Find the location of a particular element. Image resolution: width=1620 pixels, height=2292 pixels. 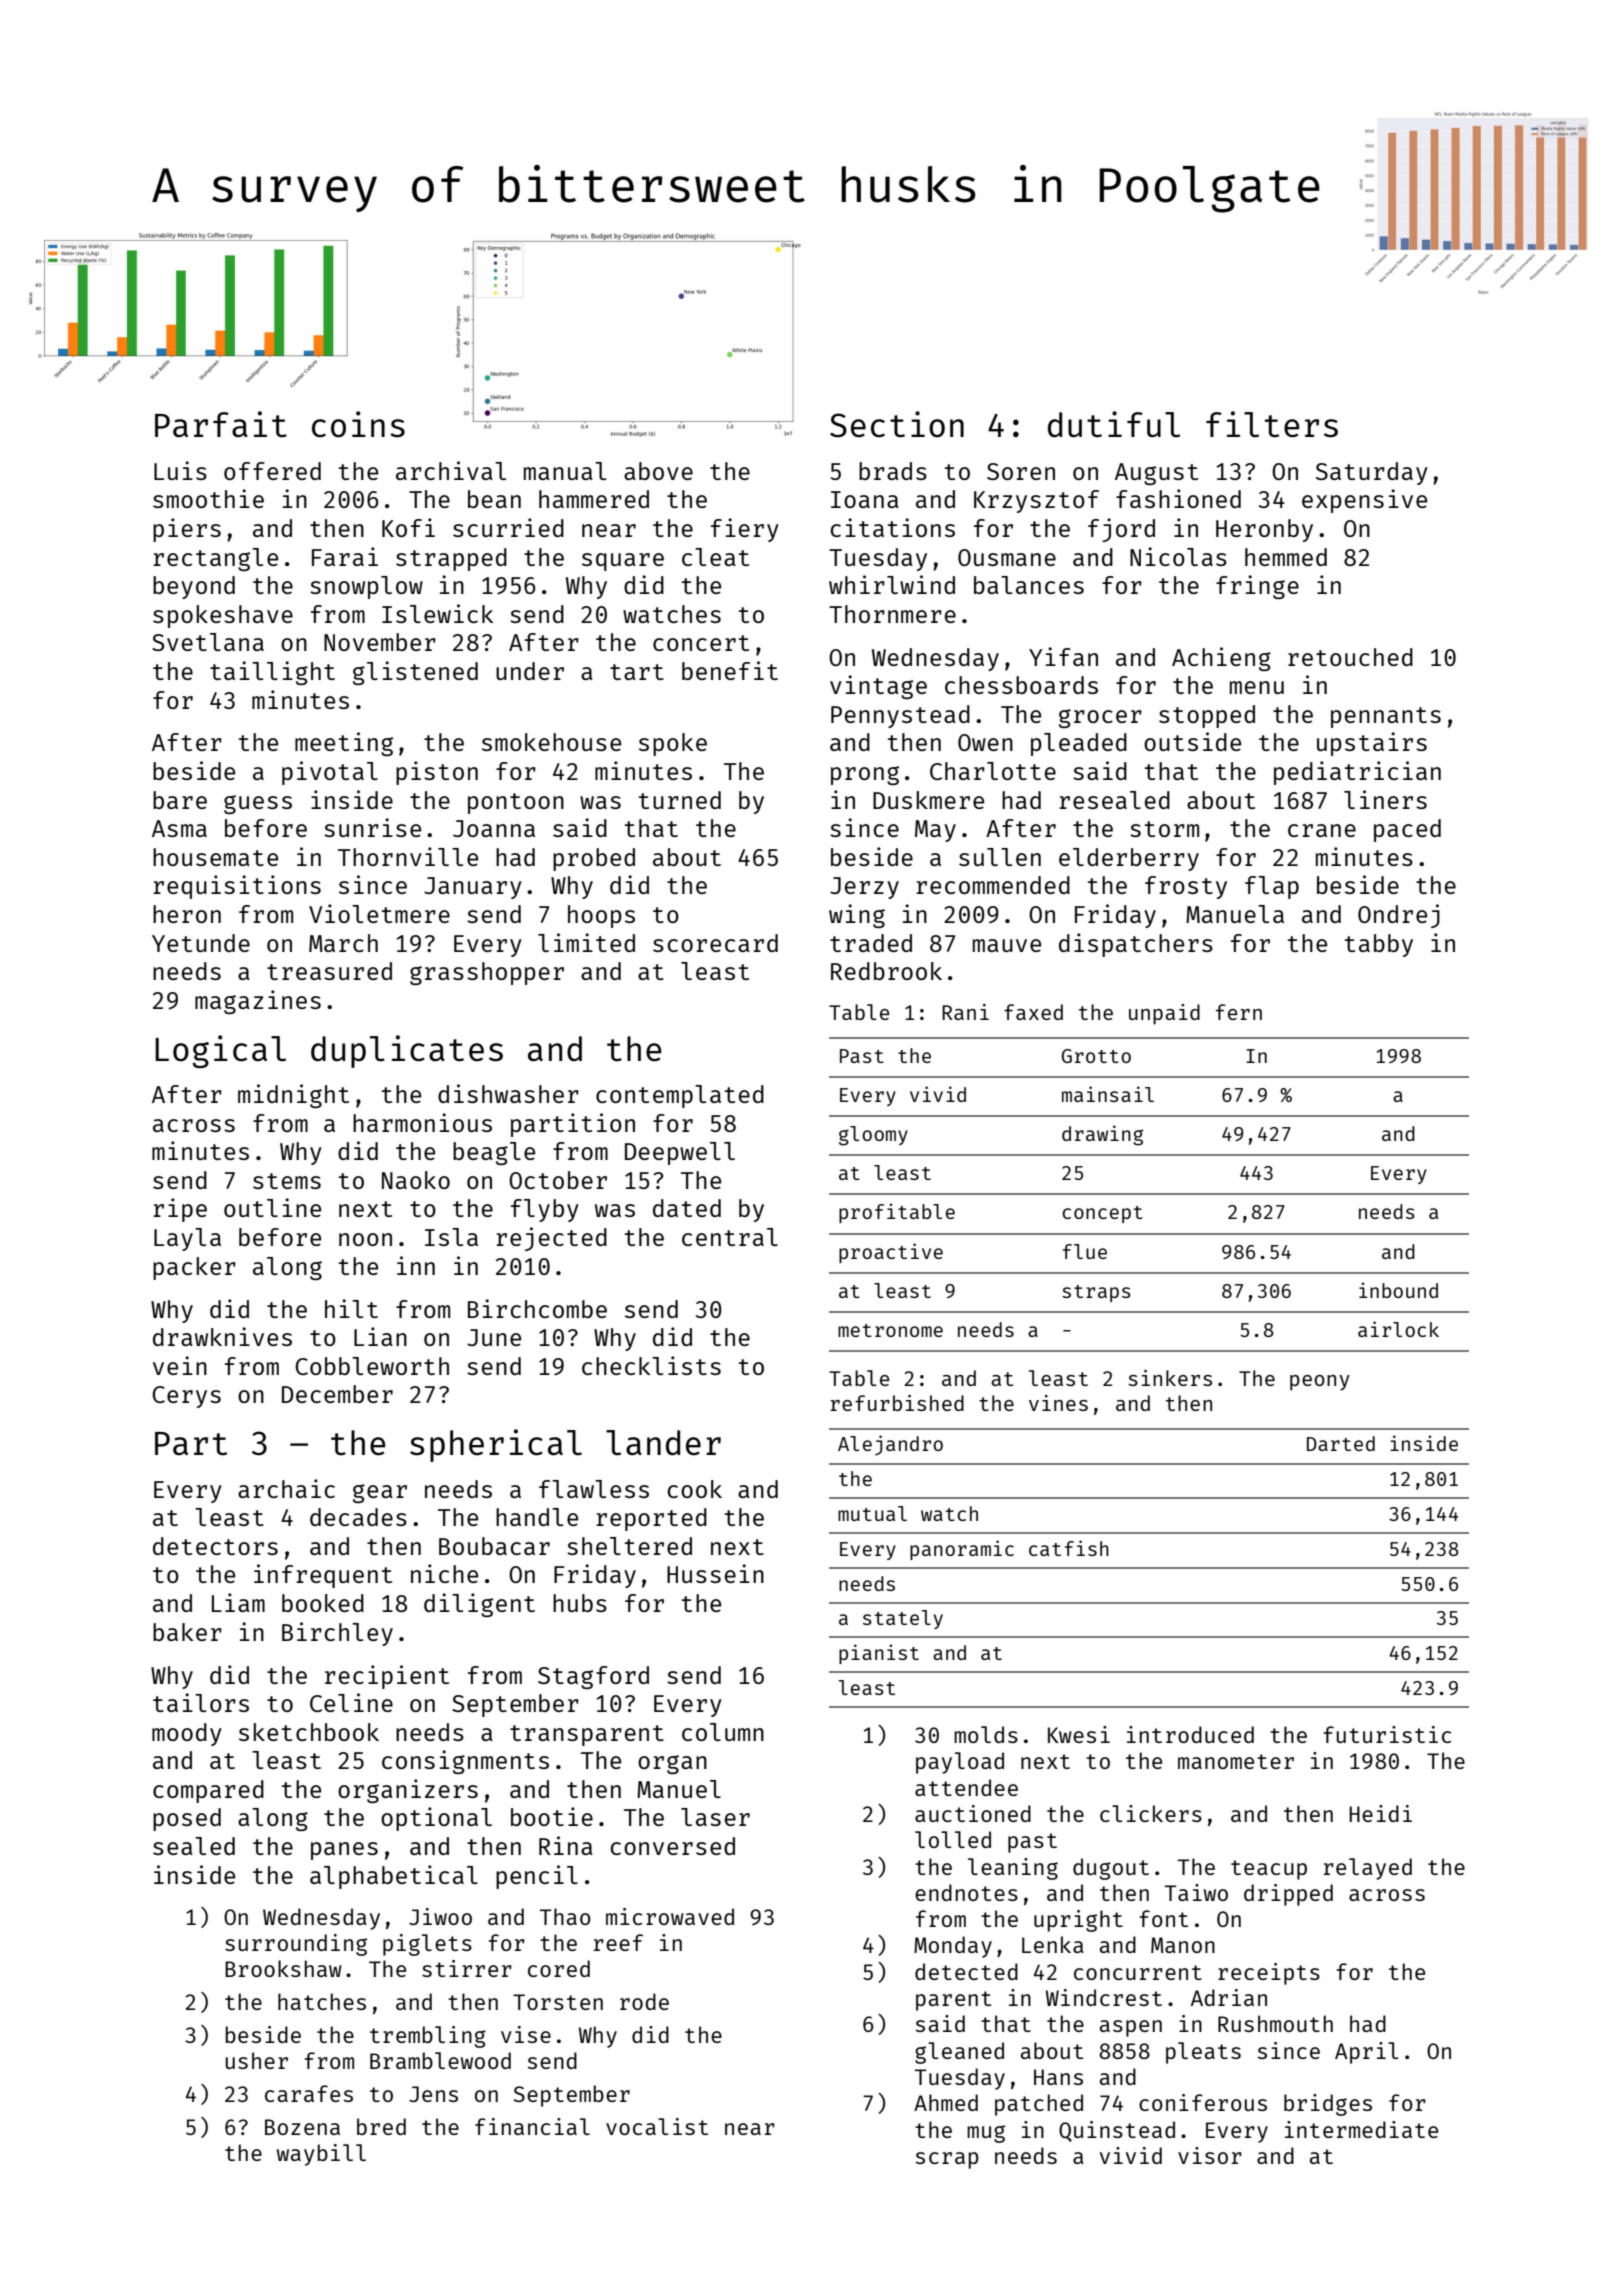

Parfait is located at coordinates (221, 424).
